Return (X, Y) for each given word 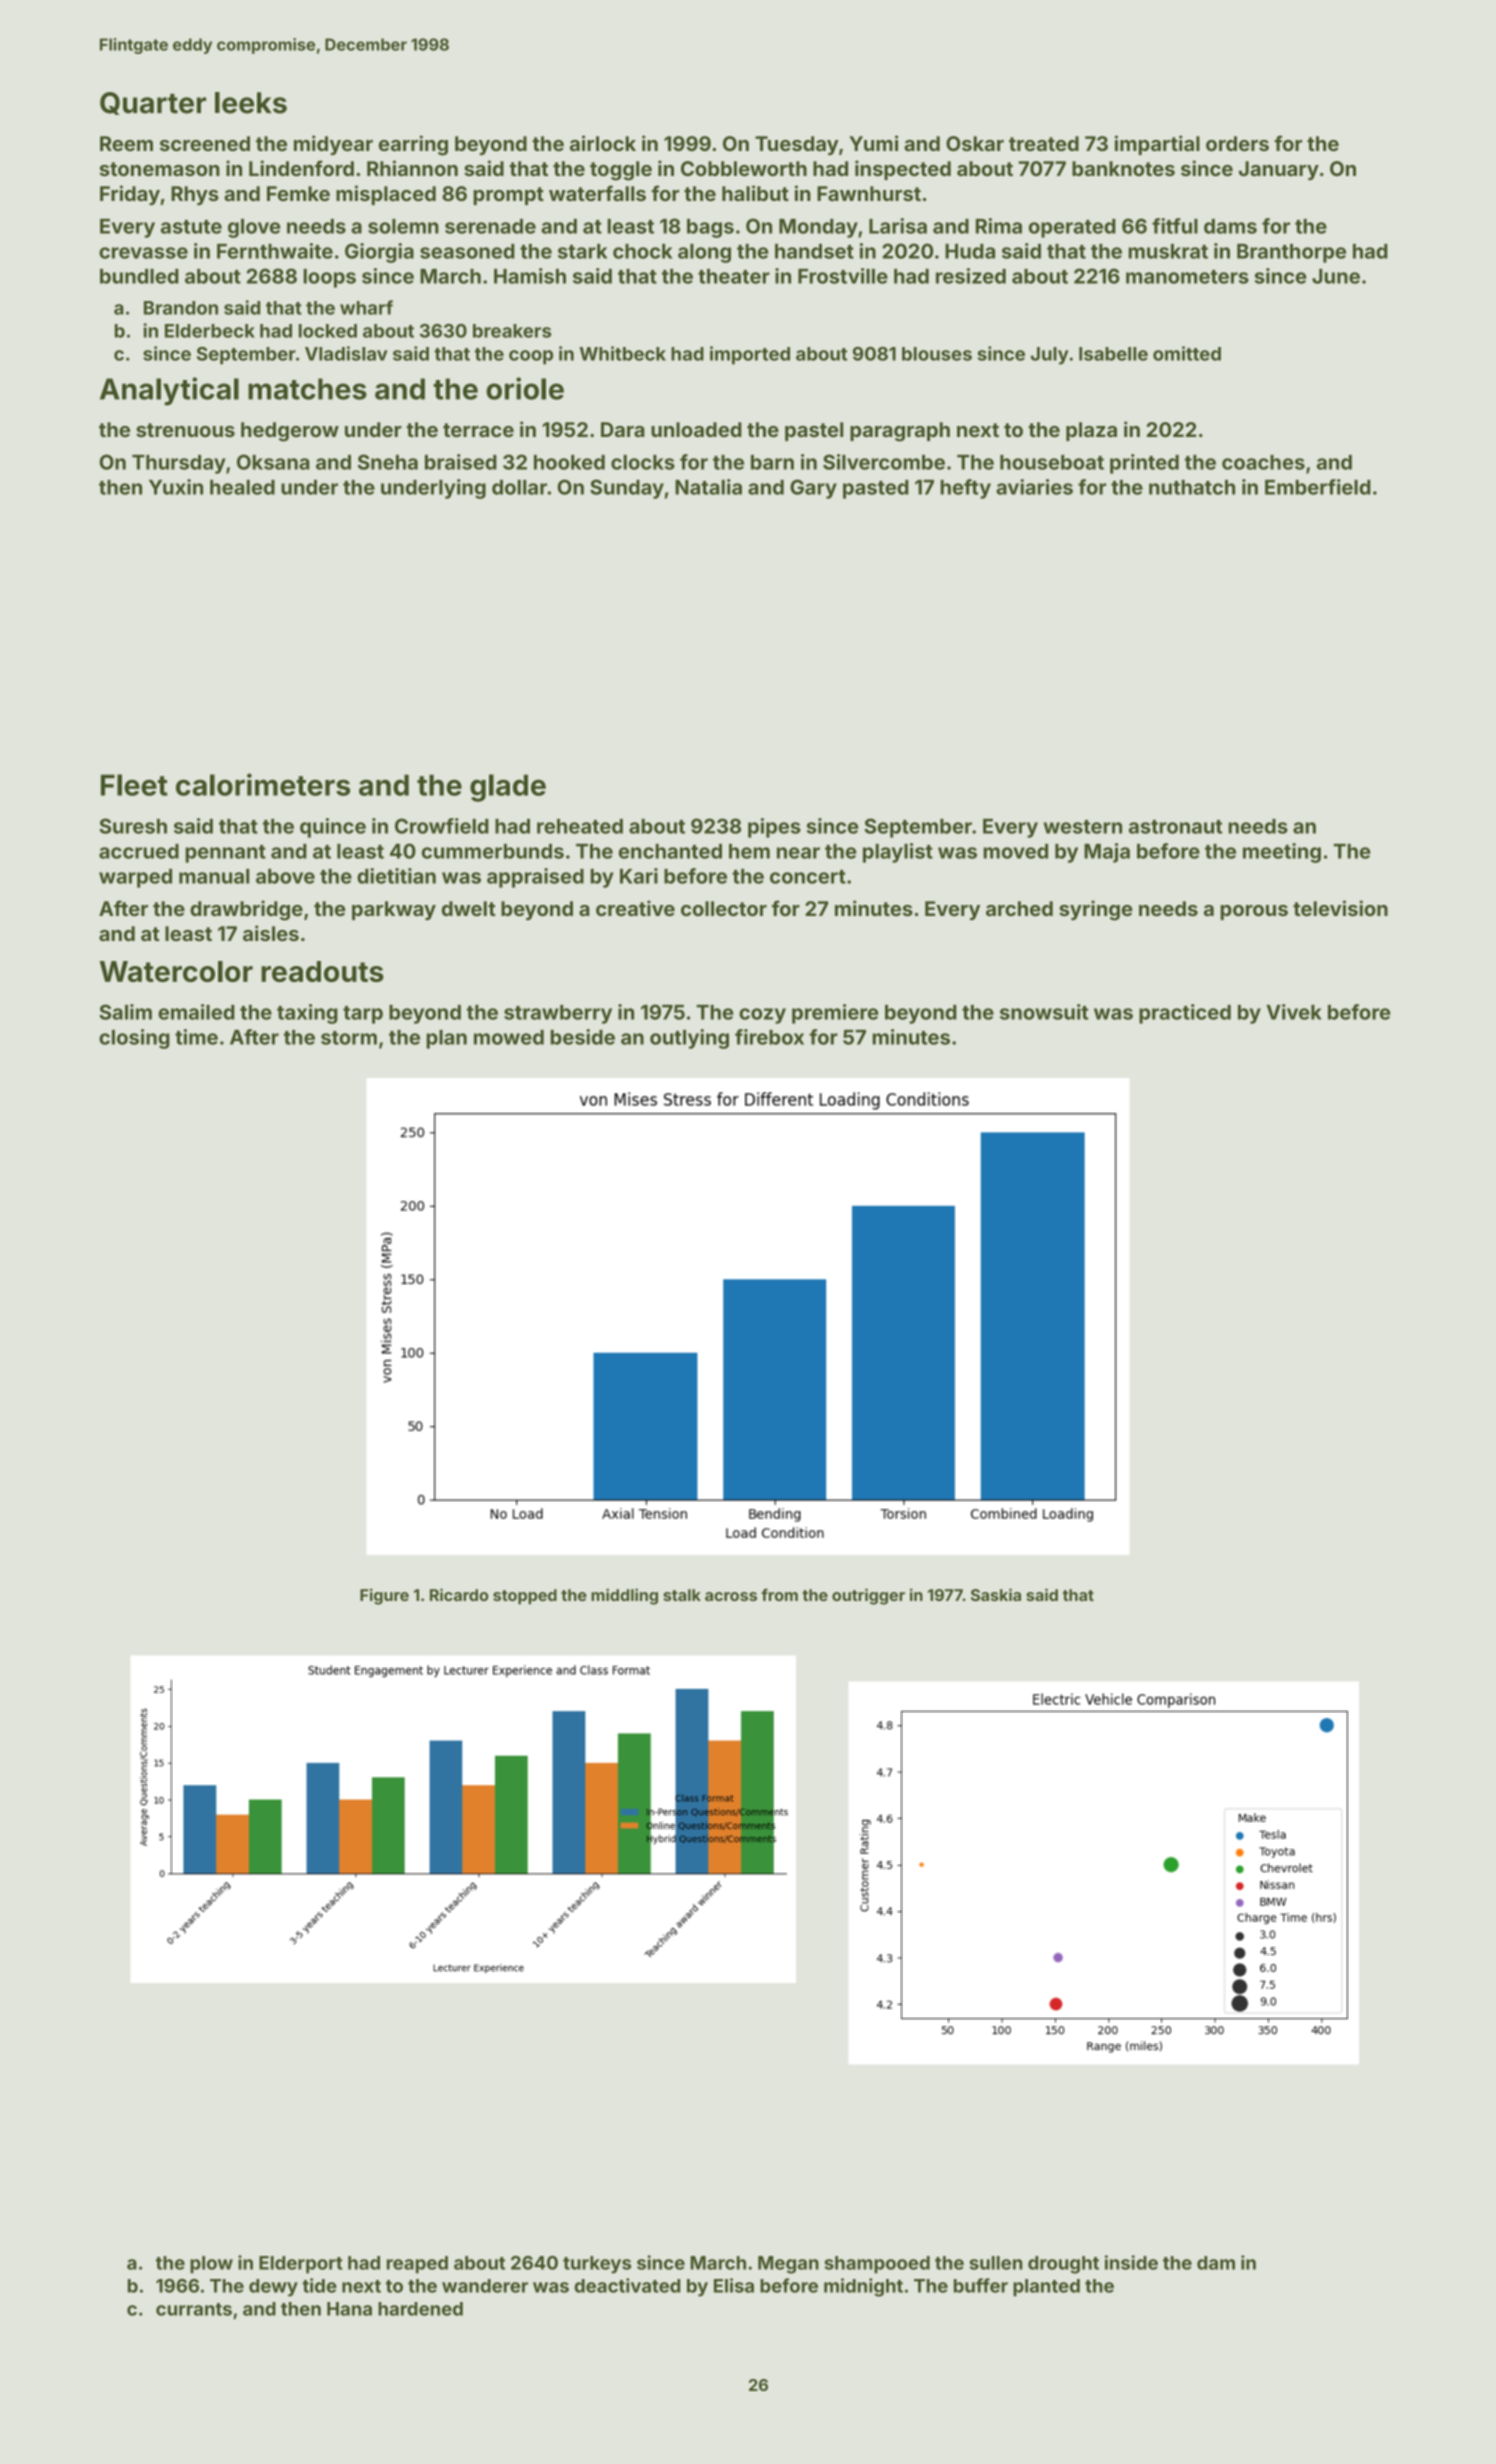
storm (349, 1038)
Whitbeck (622, 353)
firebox (769, 1037)
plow (211, 2265)
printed (1144, 464)
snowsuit (1044, 1012)
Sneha (388, 462)
